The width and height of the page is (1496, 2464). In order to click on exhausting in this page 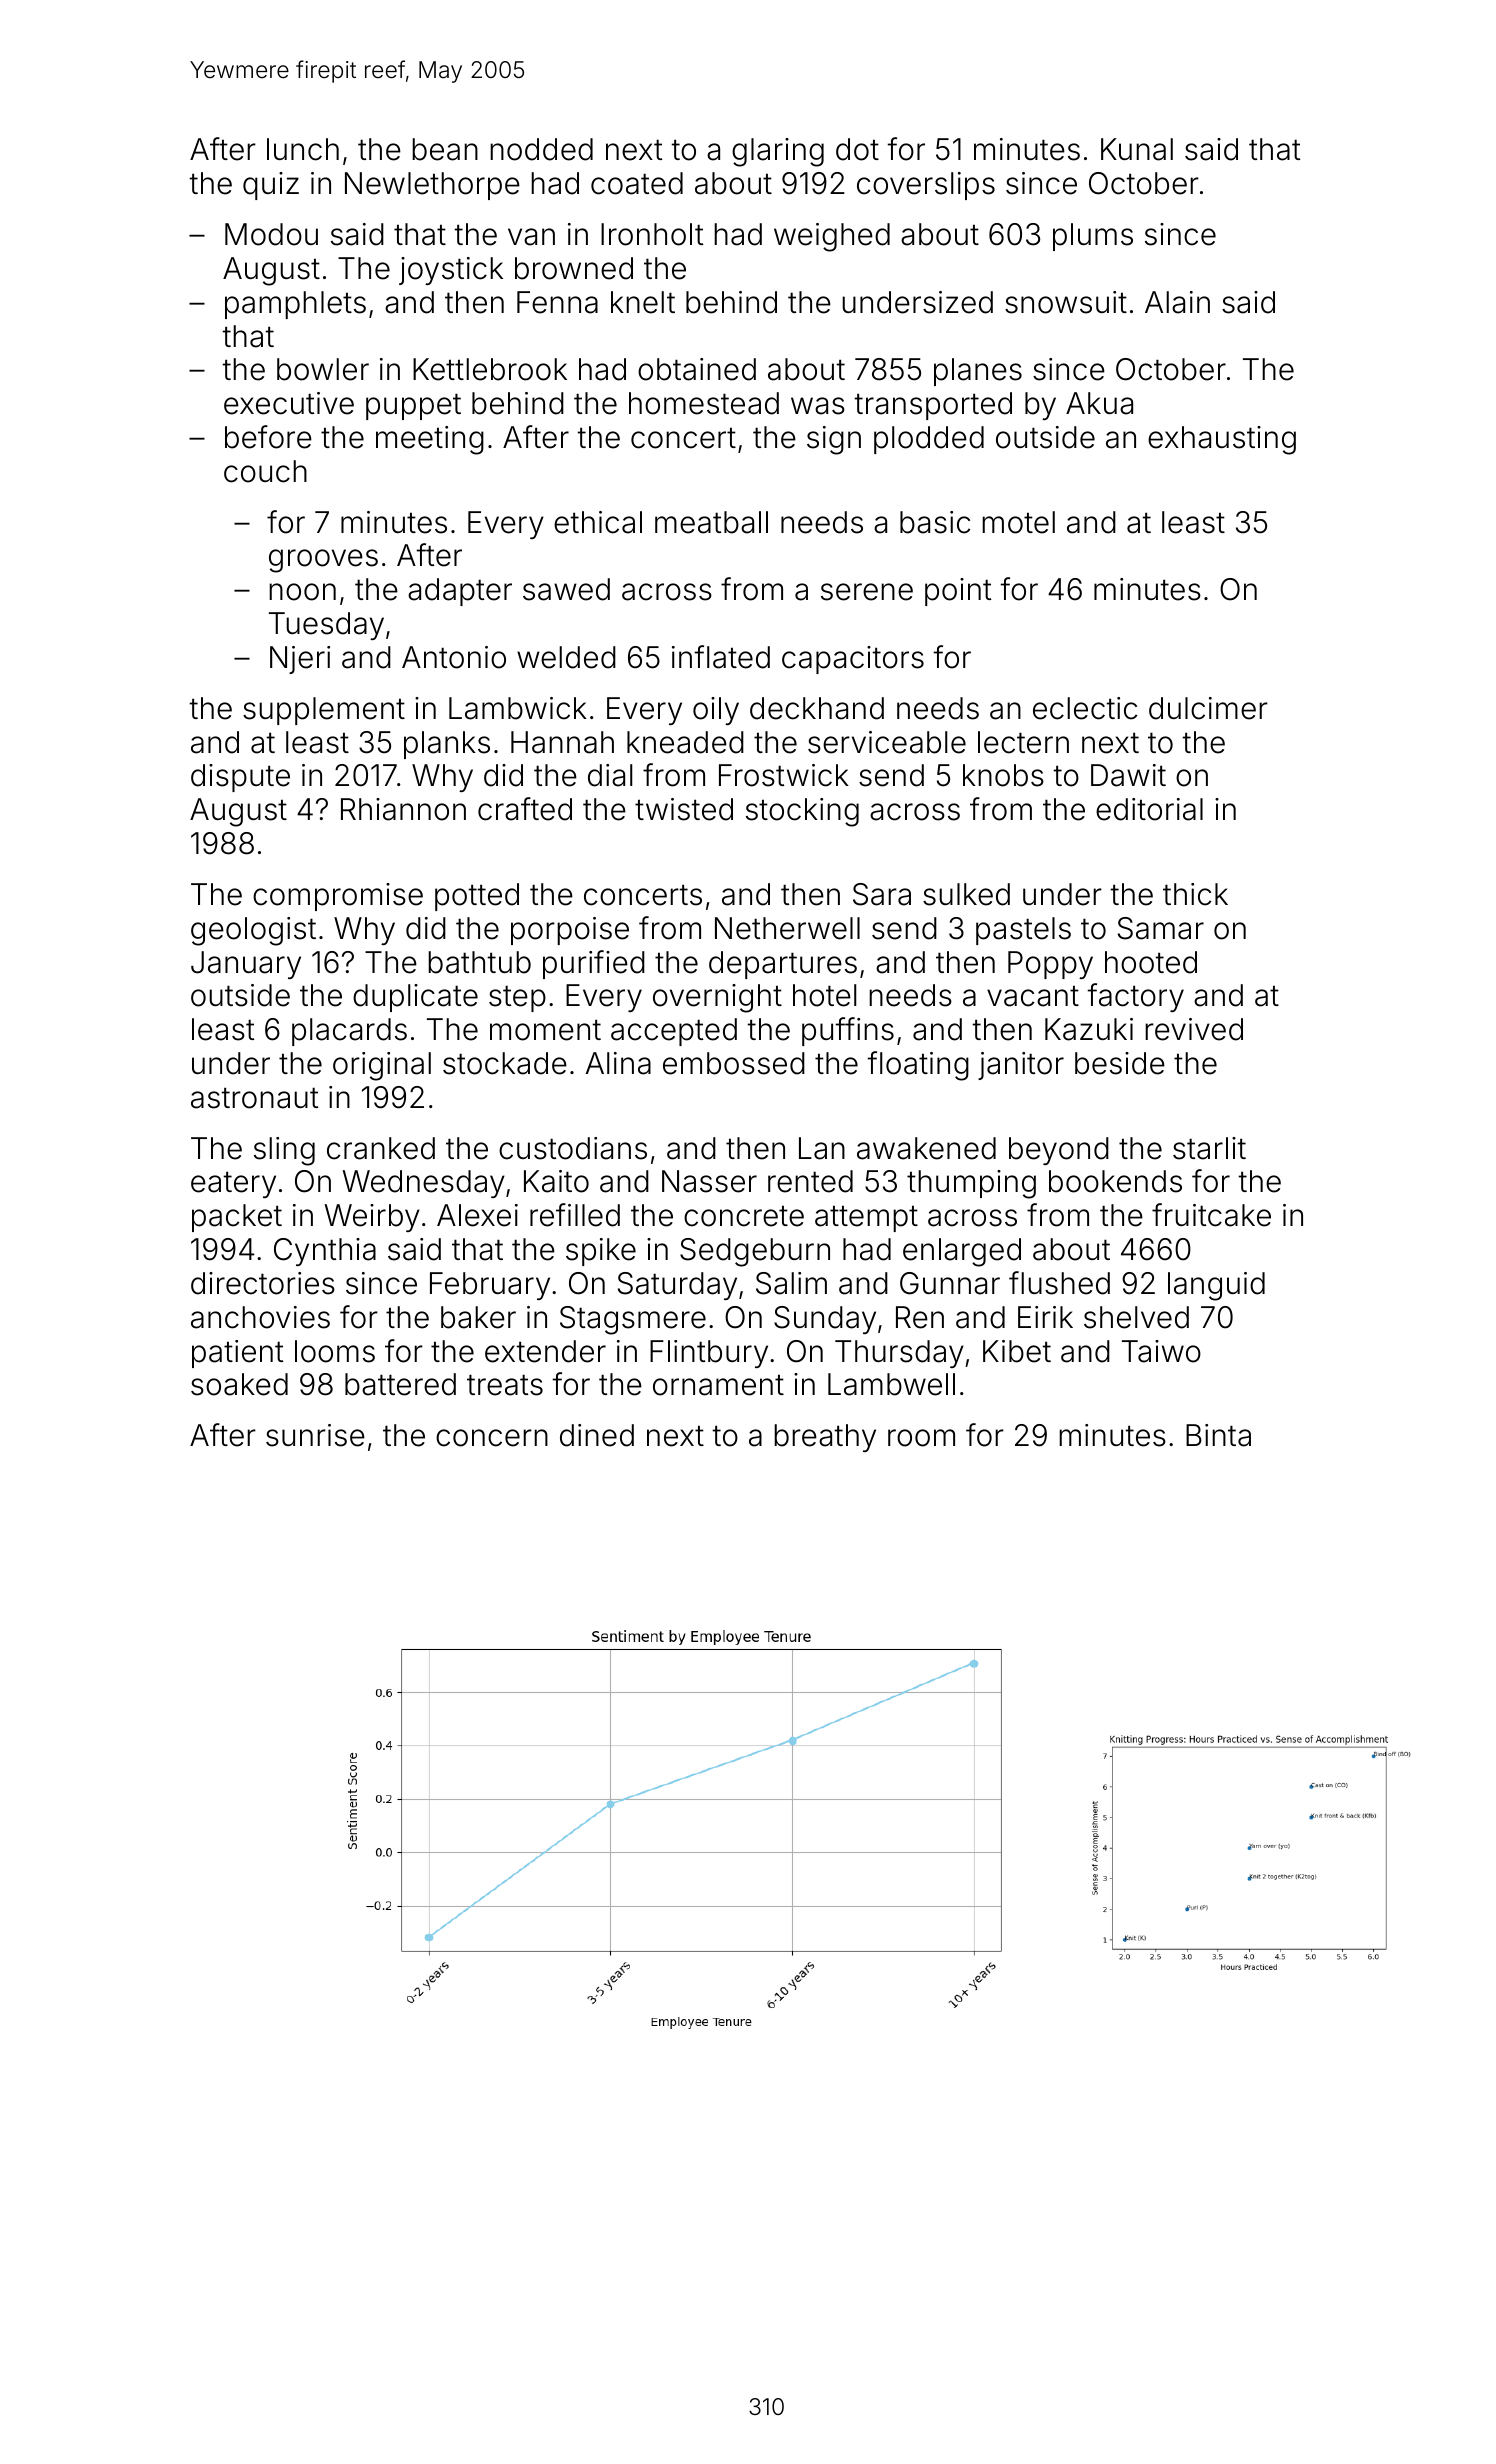, I will do `click(1222, 440)`.
